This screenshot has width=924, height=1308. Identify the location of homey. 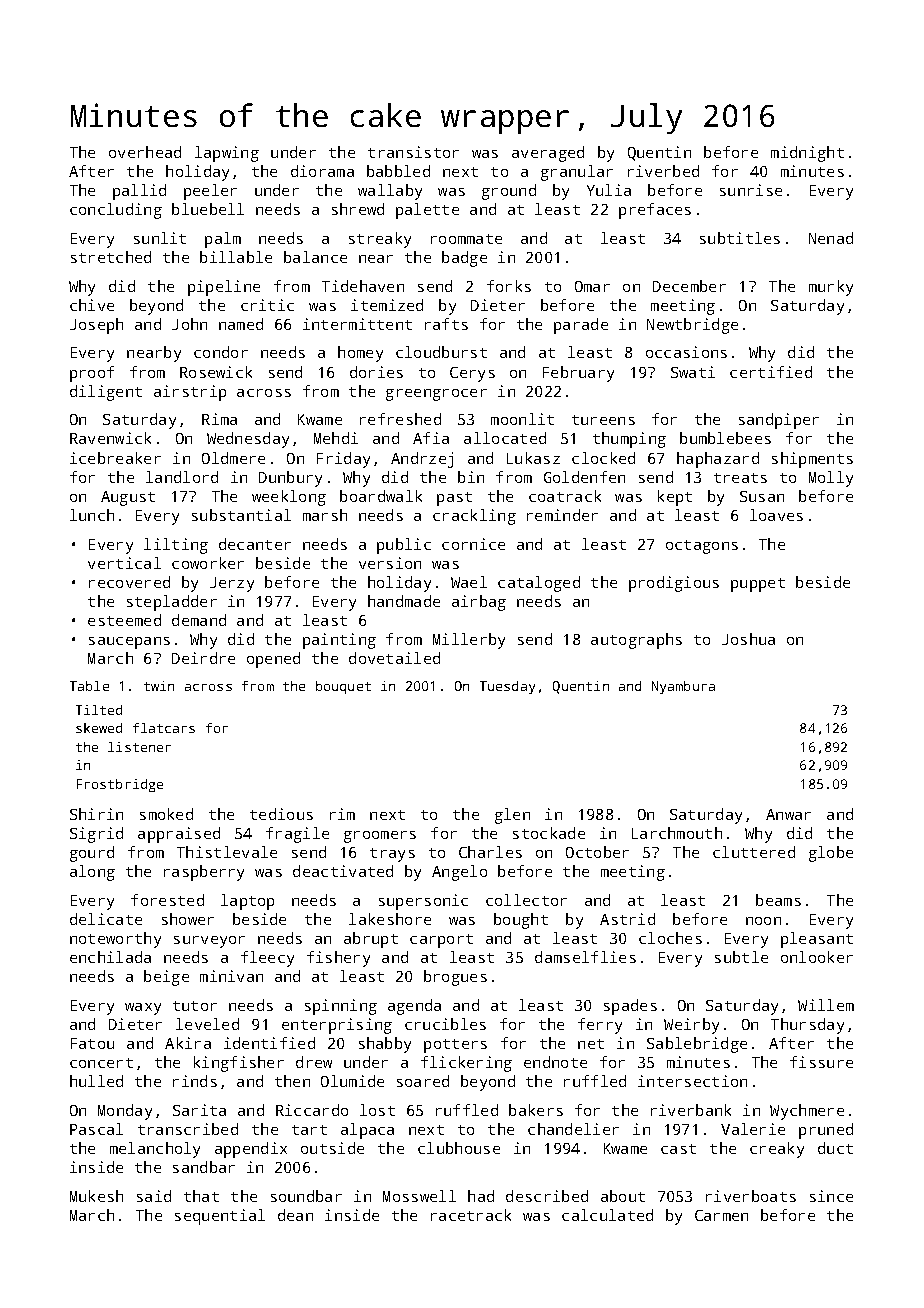
(360, 354).
